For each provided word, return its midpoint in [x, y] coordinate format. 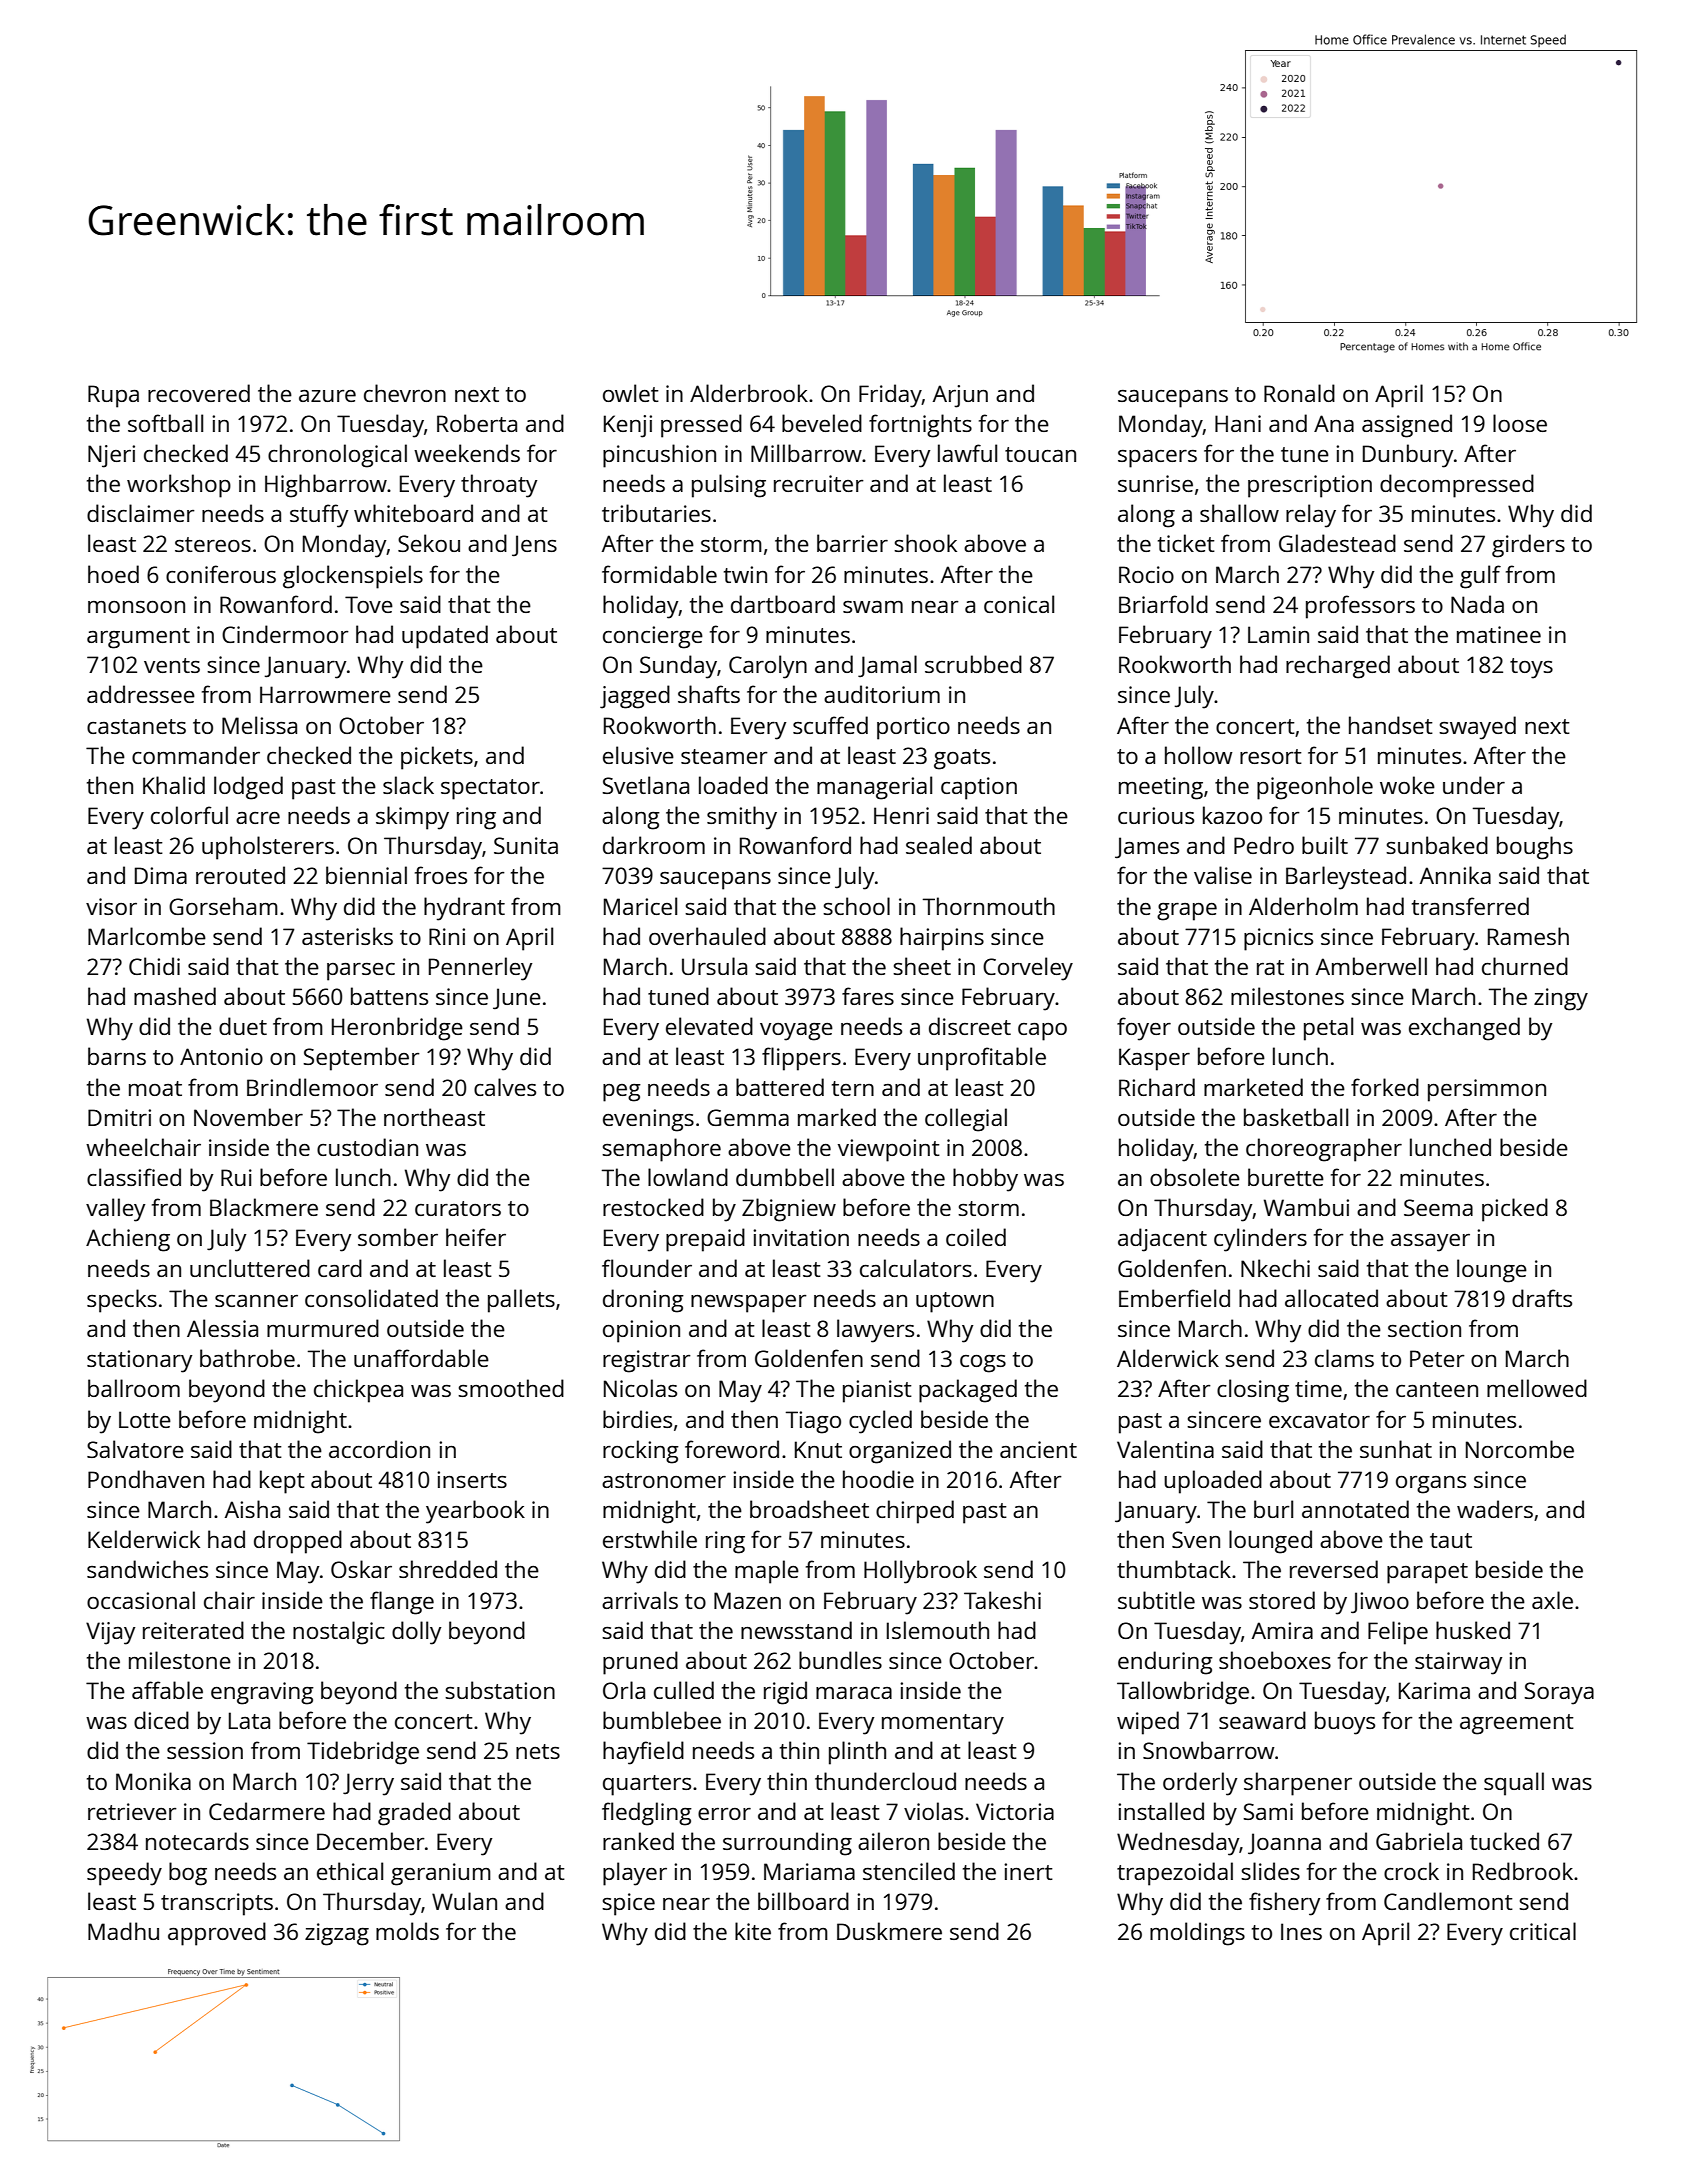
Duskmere [889, 1931]
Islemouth [938, 1630]
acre [258, 818]
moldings [1197, 1934]
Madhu [123, 1931]
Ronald [1299, 393]
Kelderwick [144, 1539]
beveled [822, 423]
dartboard [783, 604]
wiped [1148, 1723]
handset [1391, 725]
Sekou [429, 543]
